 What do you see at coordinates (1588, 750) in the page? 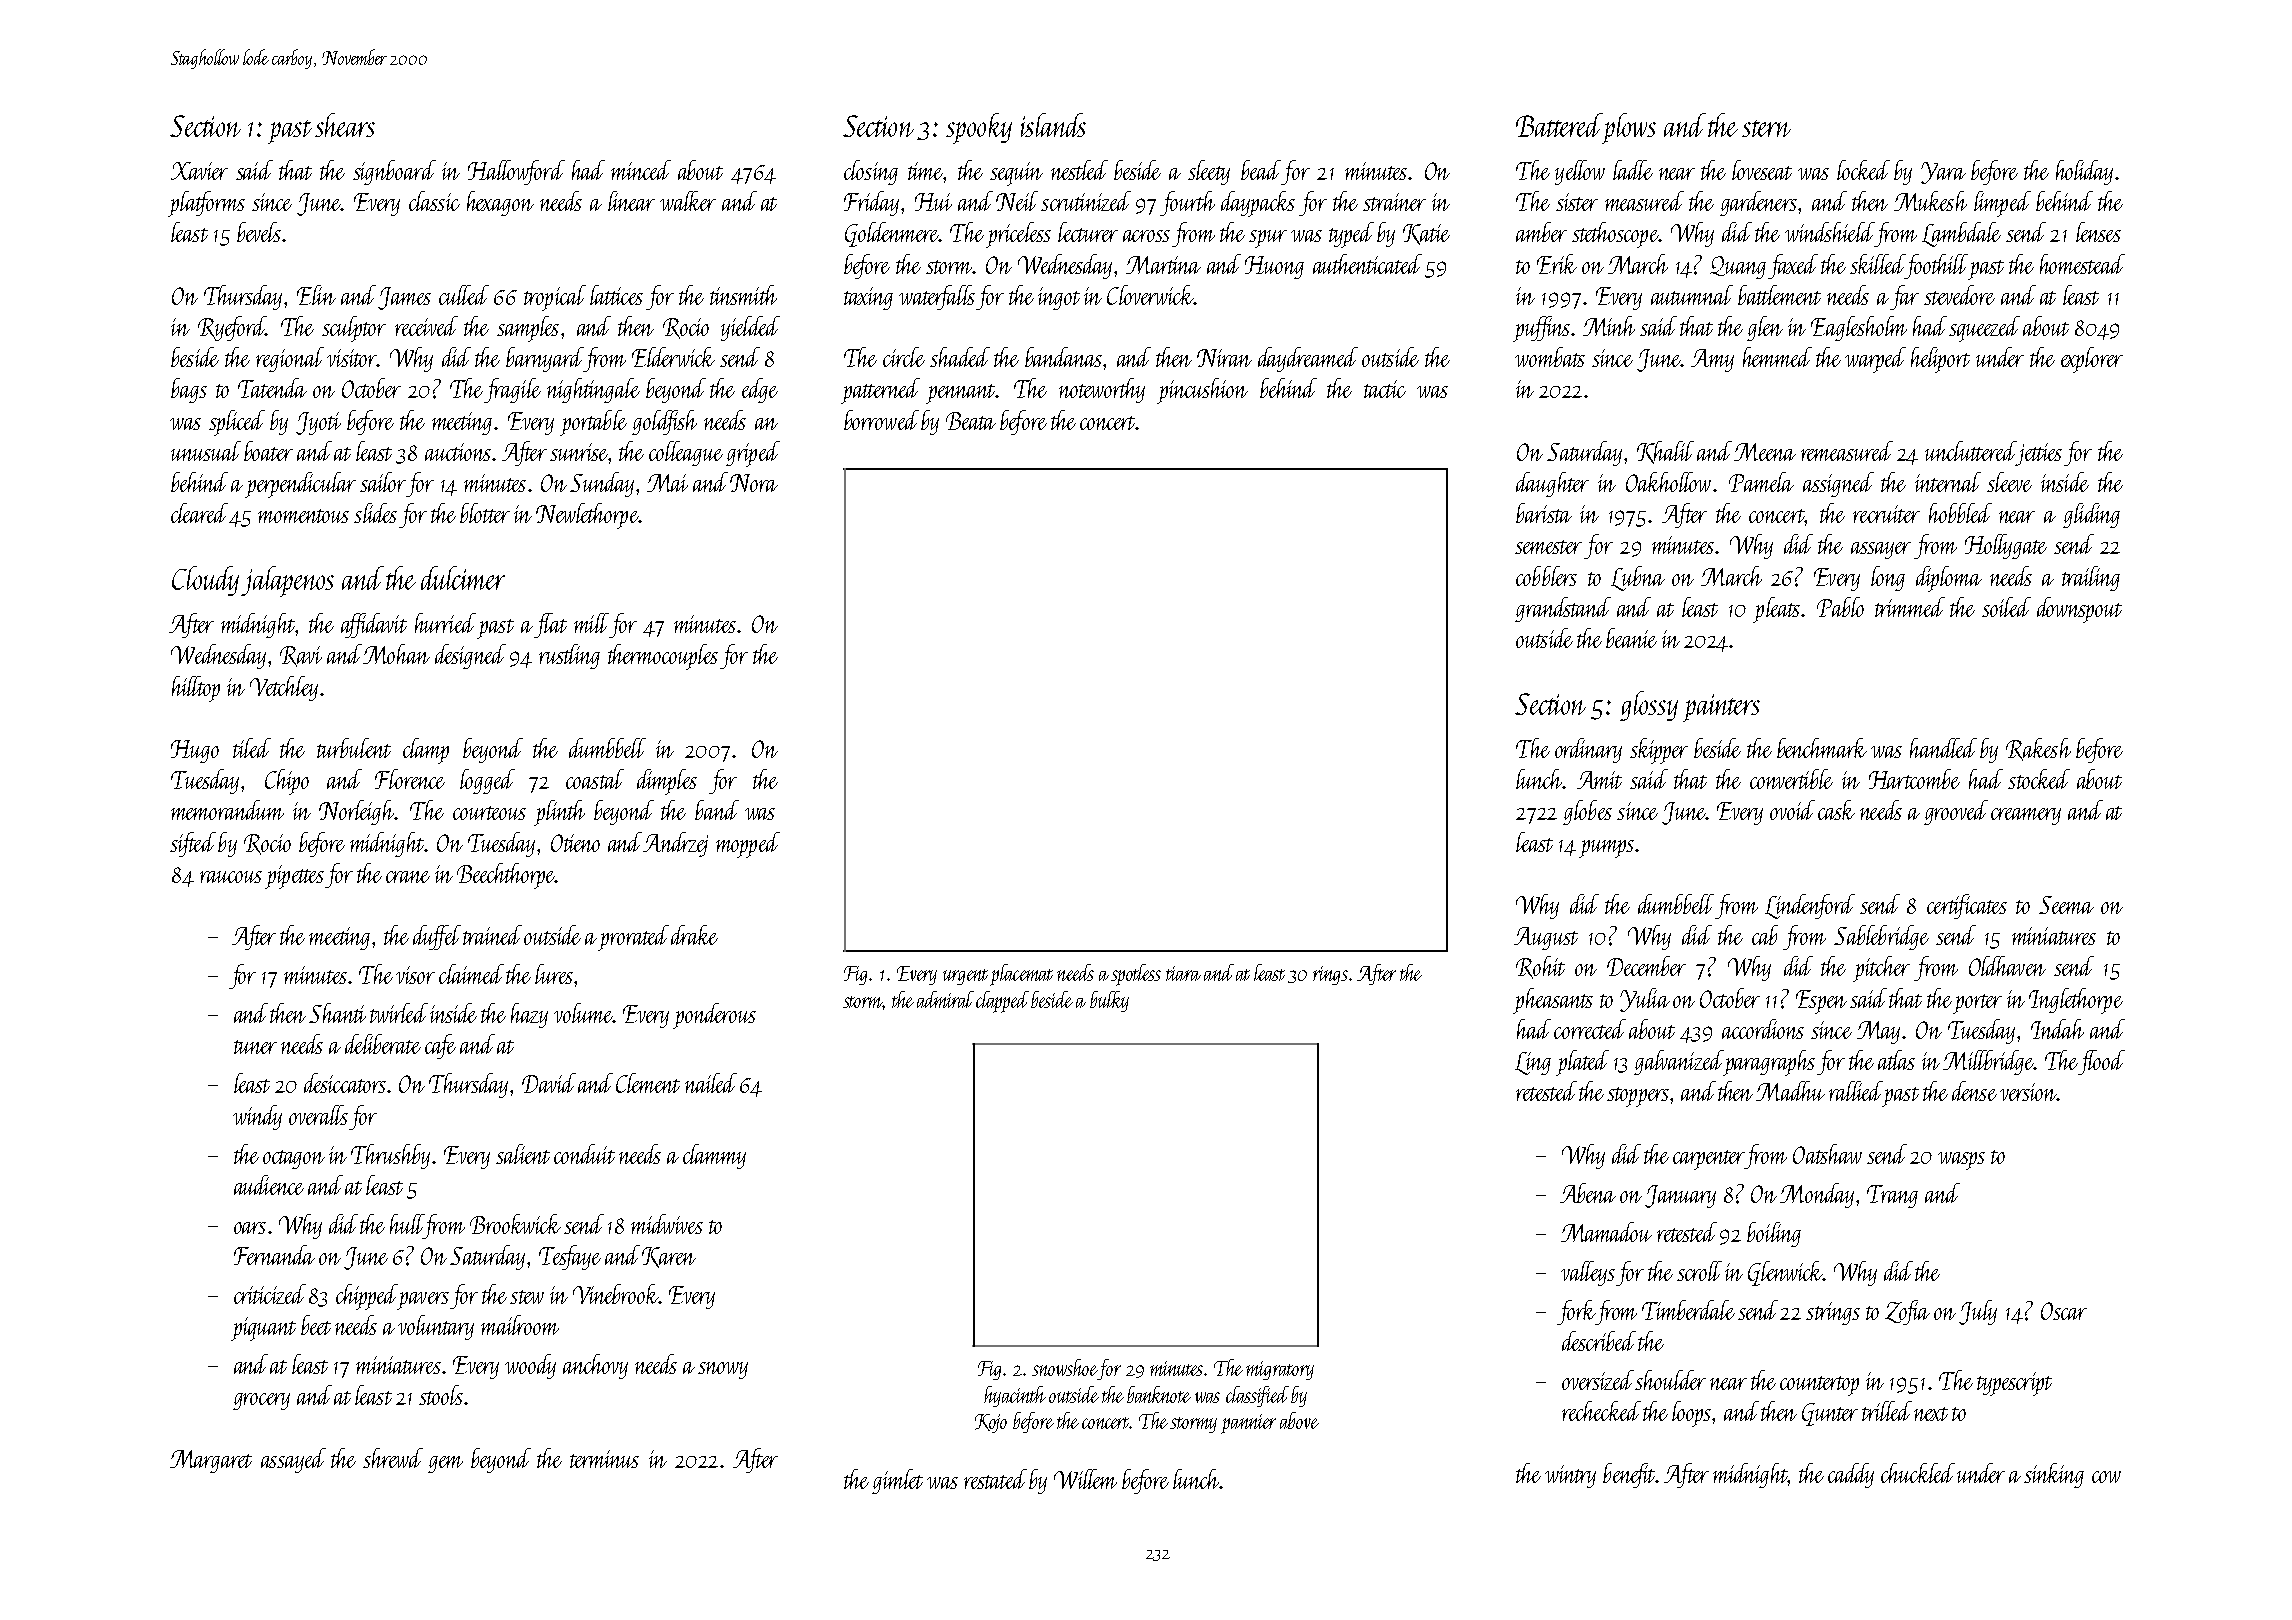
I see `ordinary` at bounding box center [1588, 750].
